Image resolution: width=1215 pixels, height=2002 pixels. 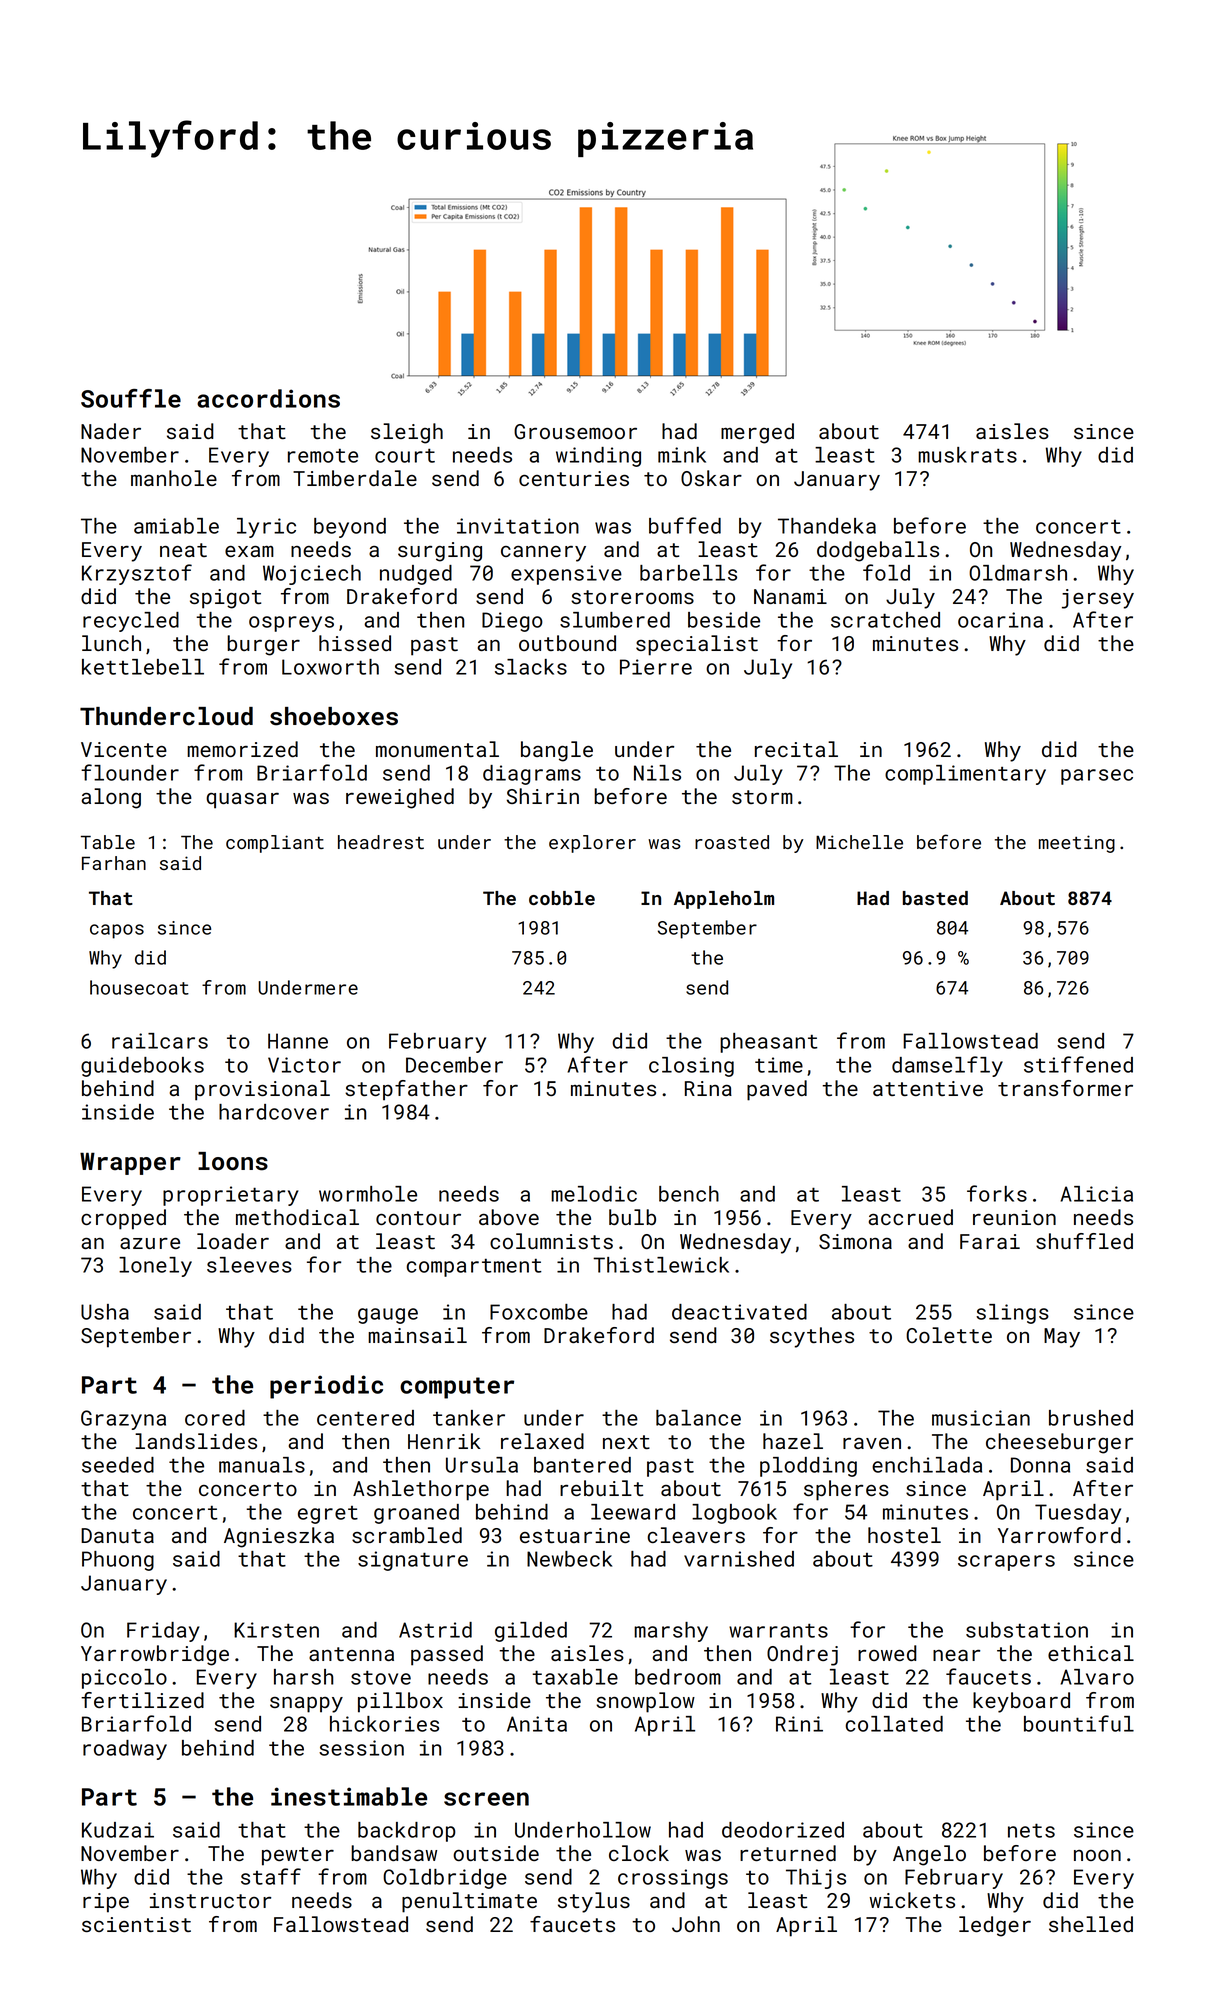 What do you see at coordinates (155, 1655) in the image?
I see `Yarrowbridge` at bounding box center [155, 1655].
